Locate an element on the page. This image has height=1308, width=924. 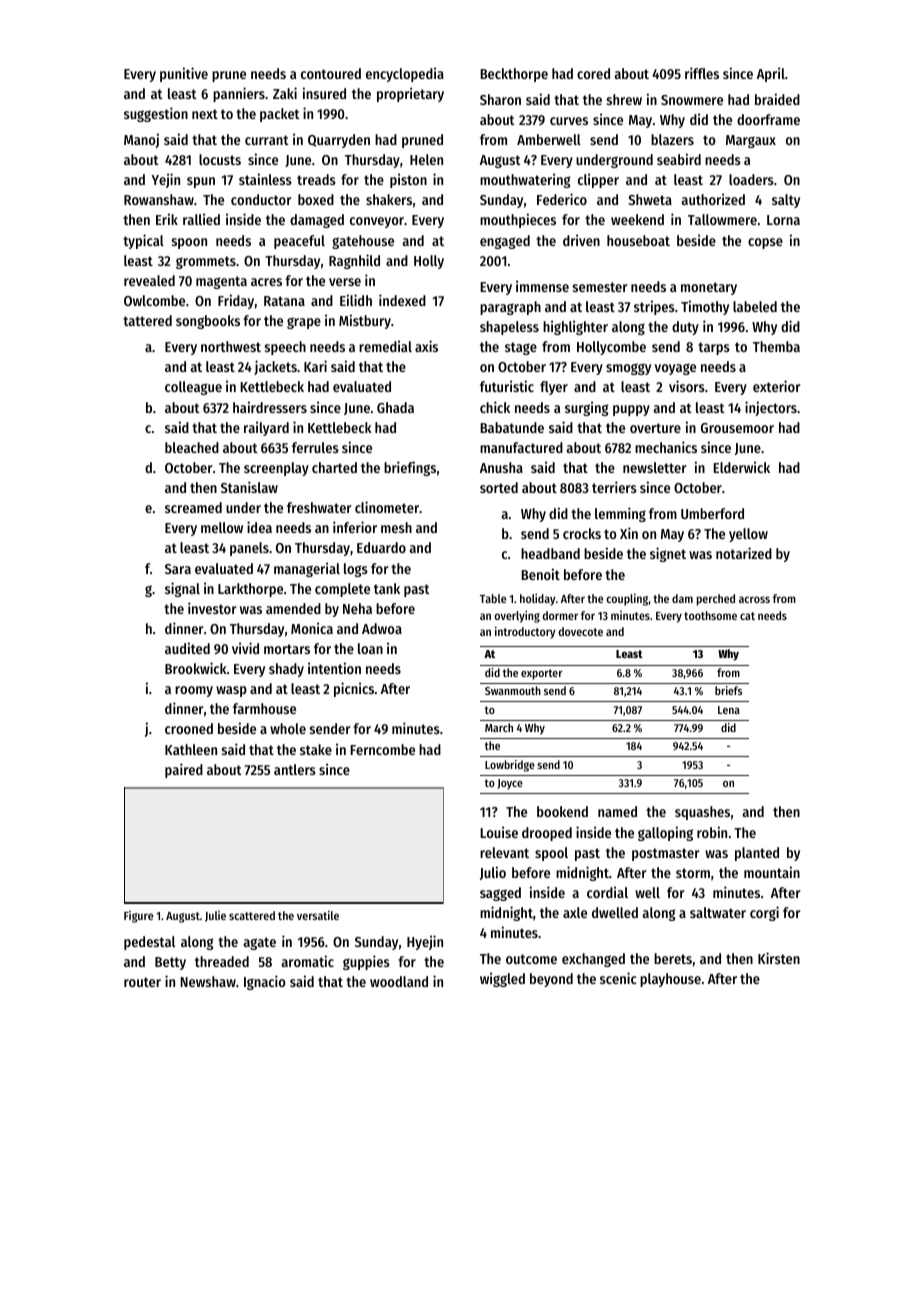
Lorna is located at coordinates (783, 220).
